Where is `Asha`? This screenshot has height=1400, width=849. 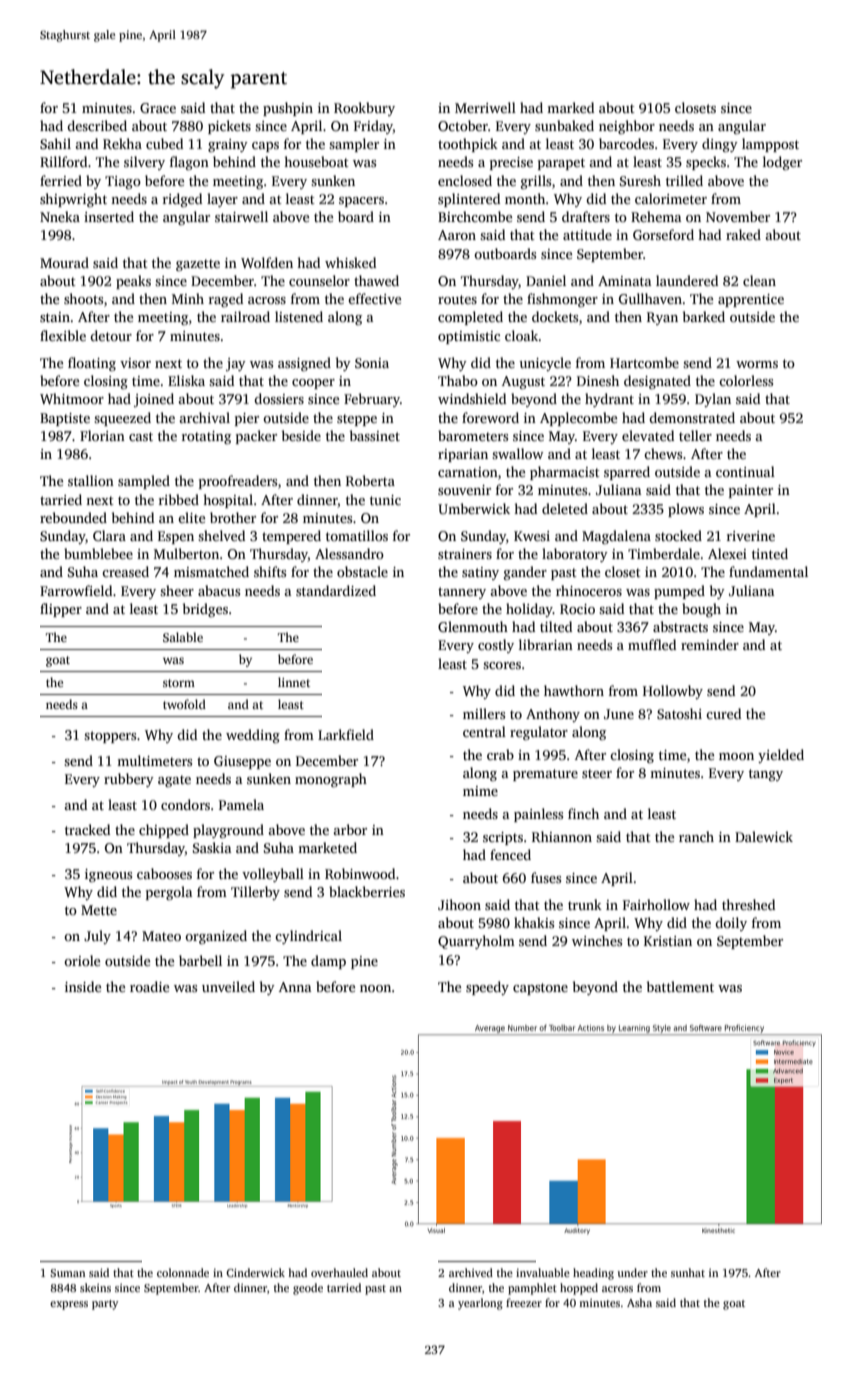 Asha is located at coordinates (639, 1302).
